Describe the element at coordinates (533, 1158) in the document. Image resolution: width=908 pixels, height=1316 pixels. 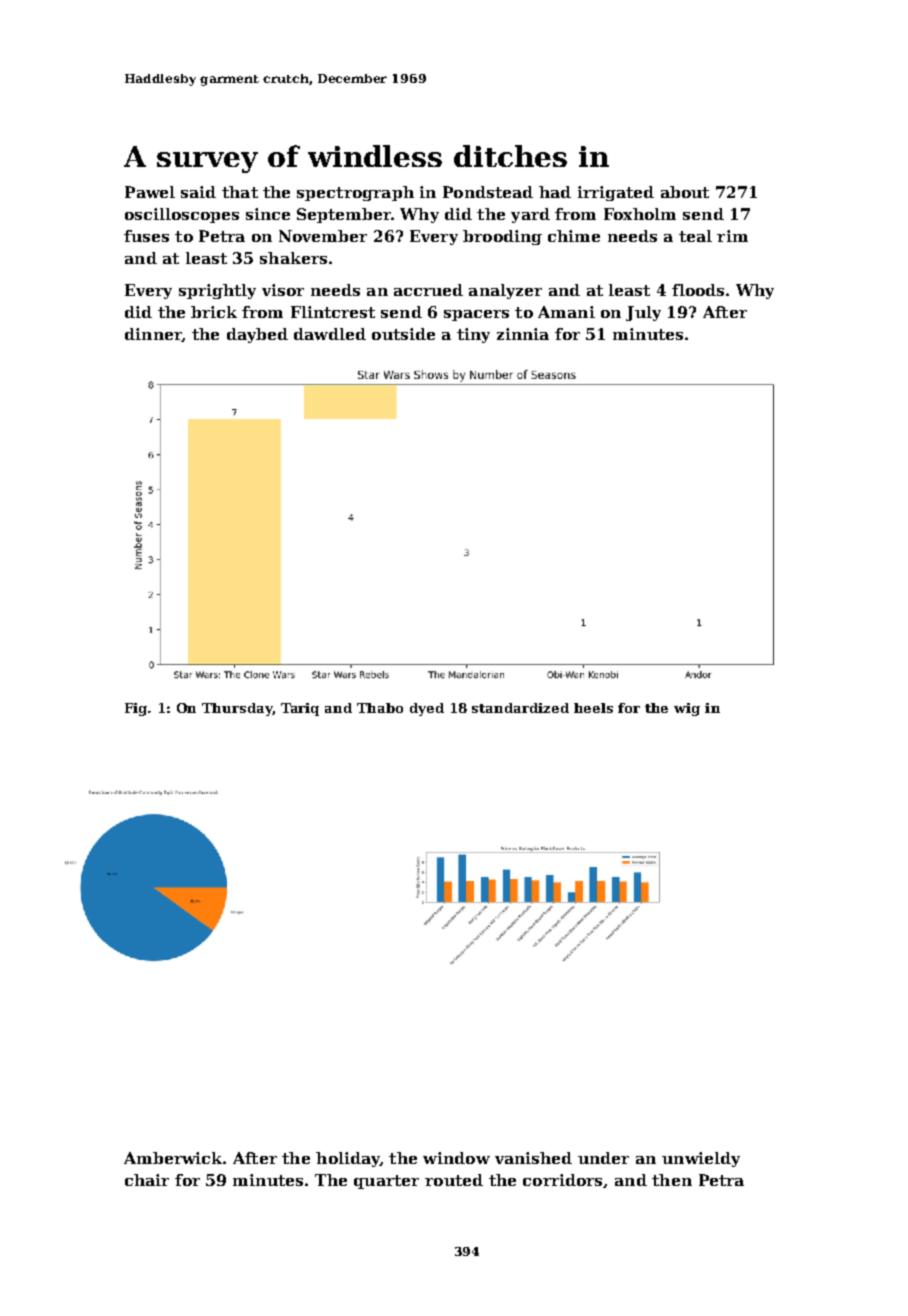
I see `vanished` at that location.
